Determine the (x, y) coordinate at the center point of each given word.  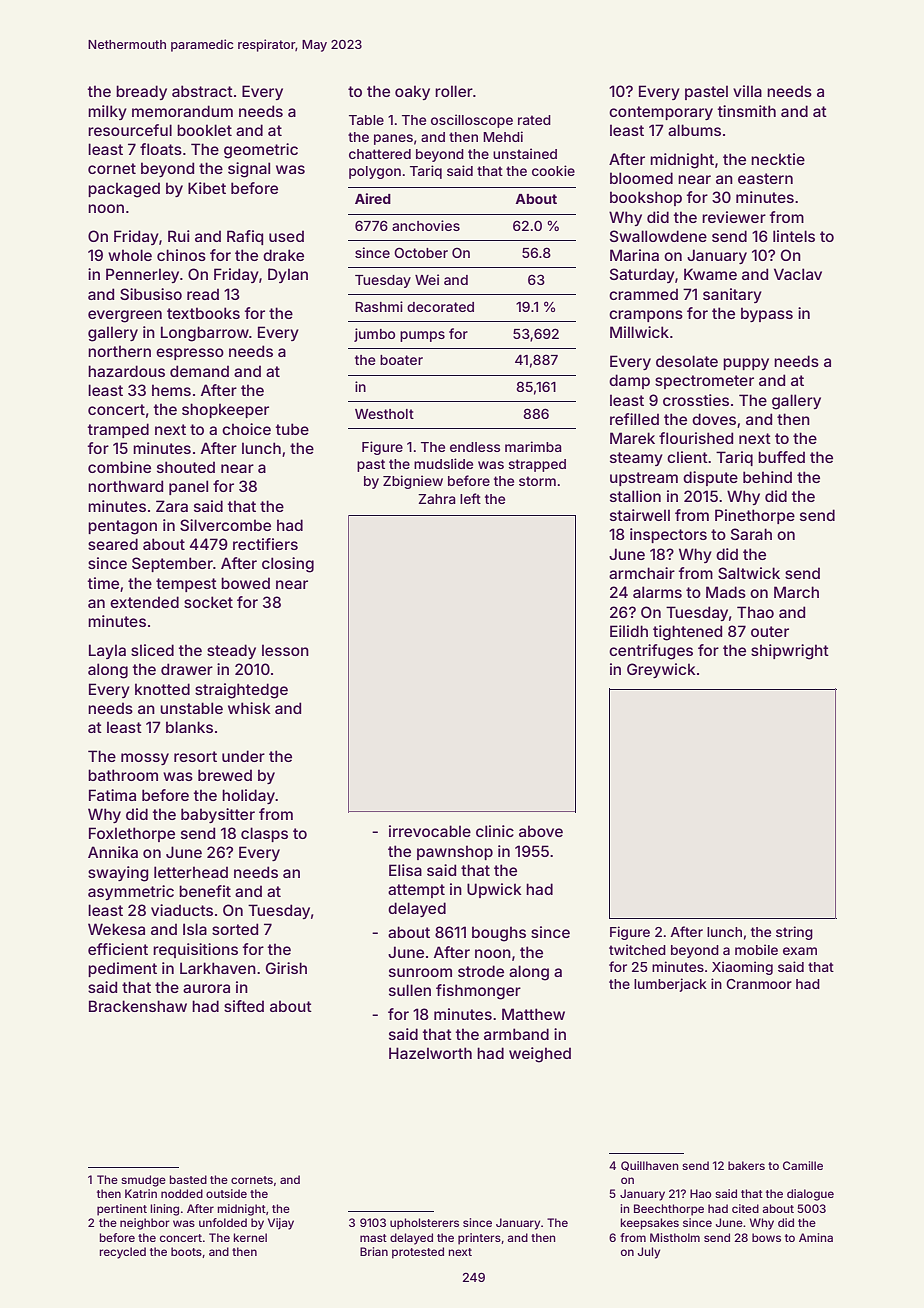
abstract (202, 91)
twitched (637, 949)
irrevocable (430, 831)
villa (747, 91)
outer (770, 631)
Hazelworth (430, 1053)
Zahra (437, 499)
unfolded (223, 1222)
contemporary (661, 113)
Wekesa (116, 929)
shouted (186, 467)
